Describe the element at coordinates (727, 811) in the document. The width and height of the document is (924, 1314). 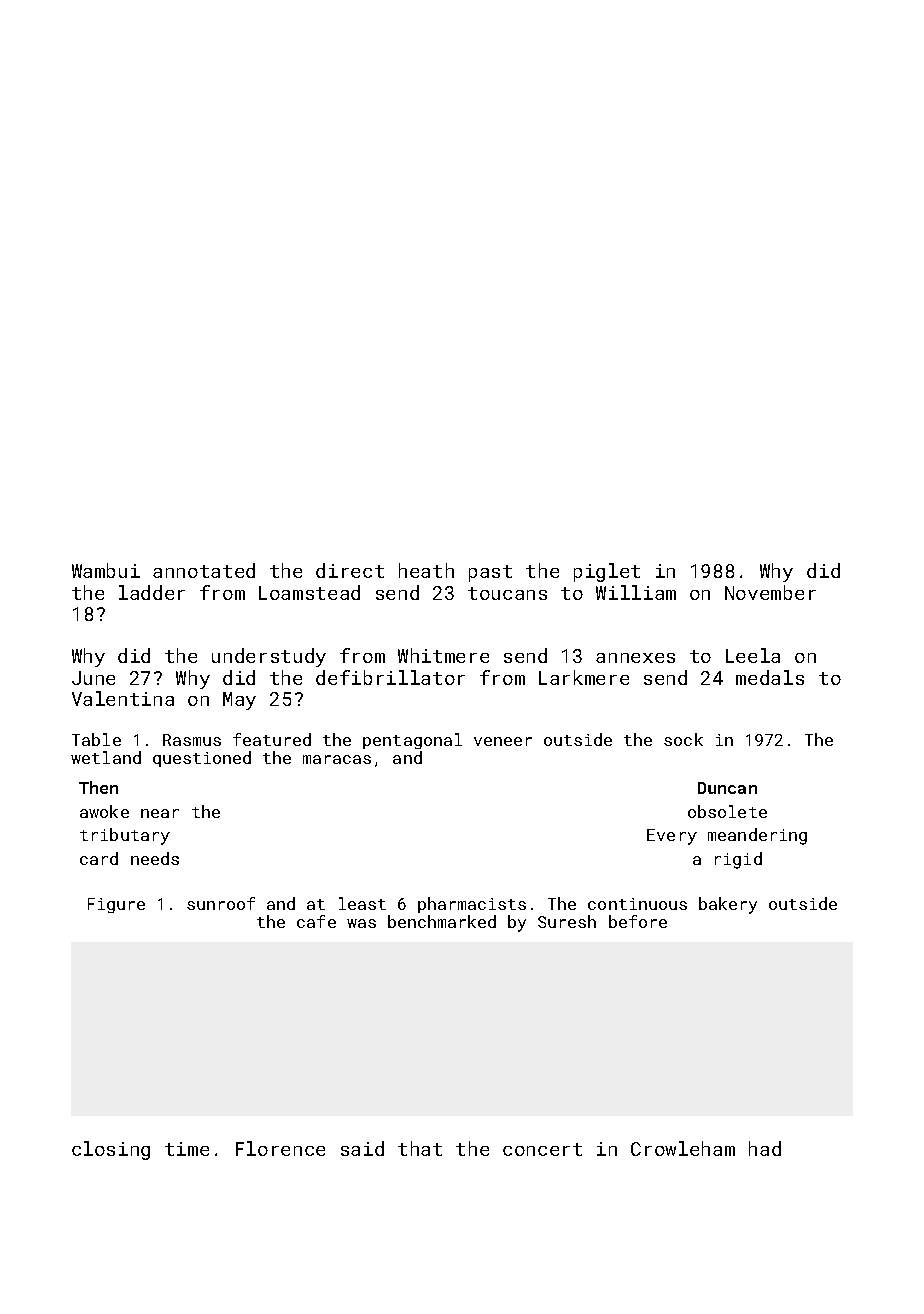
I see `obsolete` at that location.
